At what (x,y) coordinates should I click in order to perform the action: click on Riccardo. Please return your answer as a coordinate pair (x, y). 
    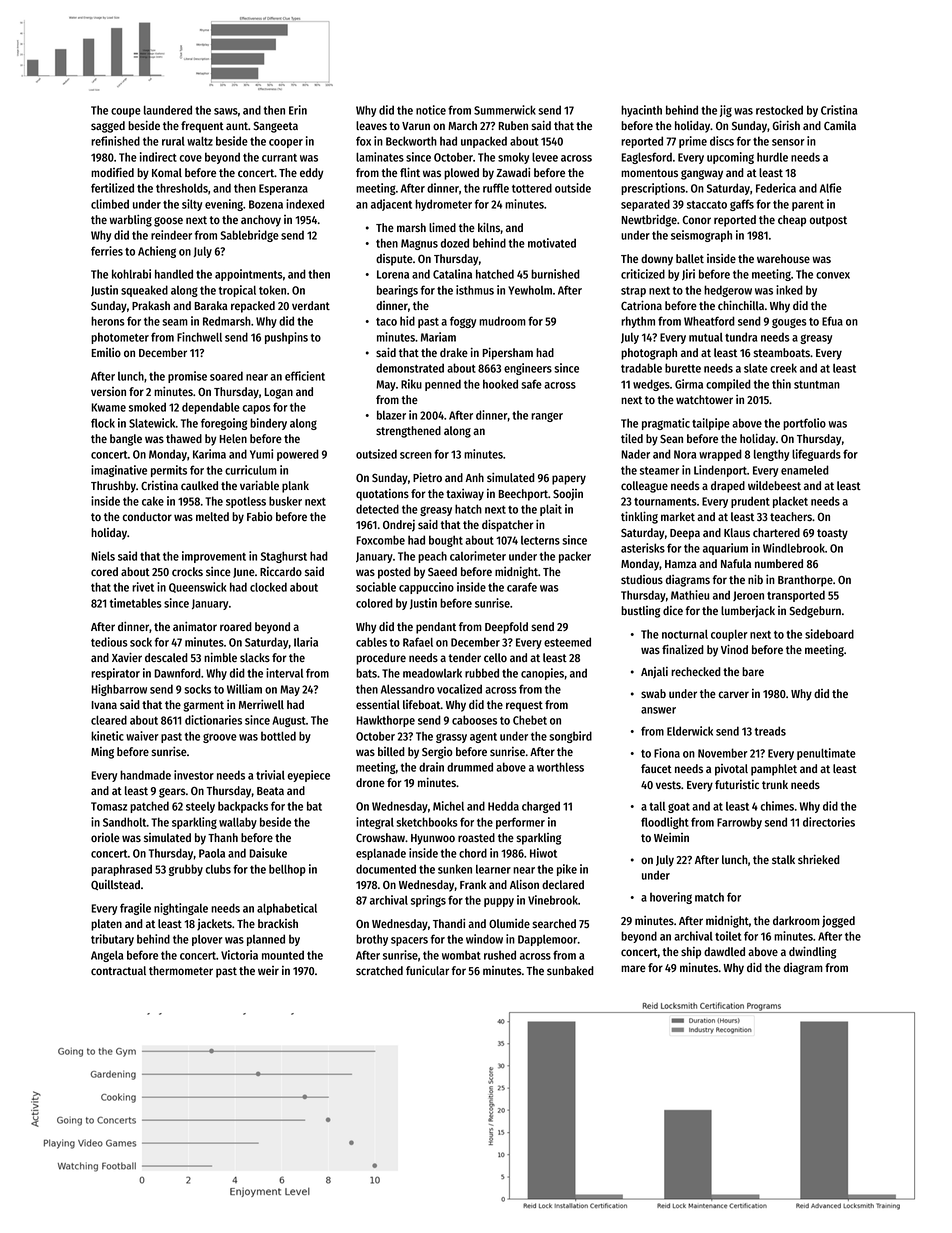
    Looking at the image, I should click on (281, 571).
